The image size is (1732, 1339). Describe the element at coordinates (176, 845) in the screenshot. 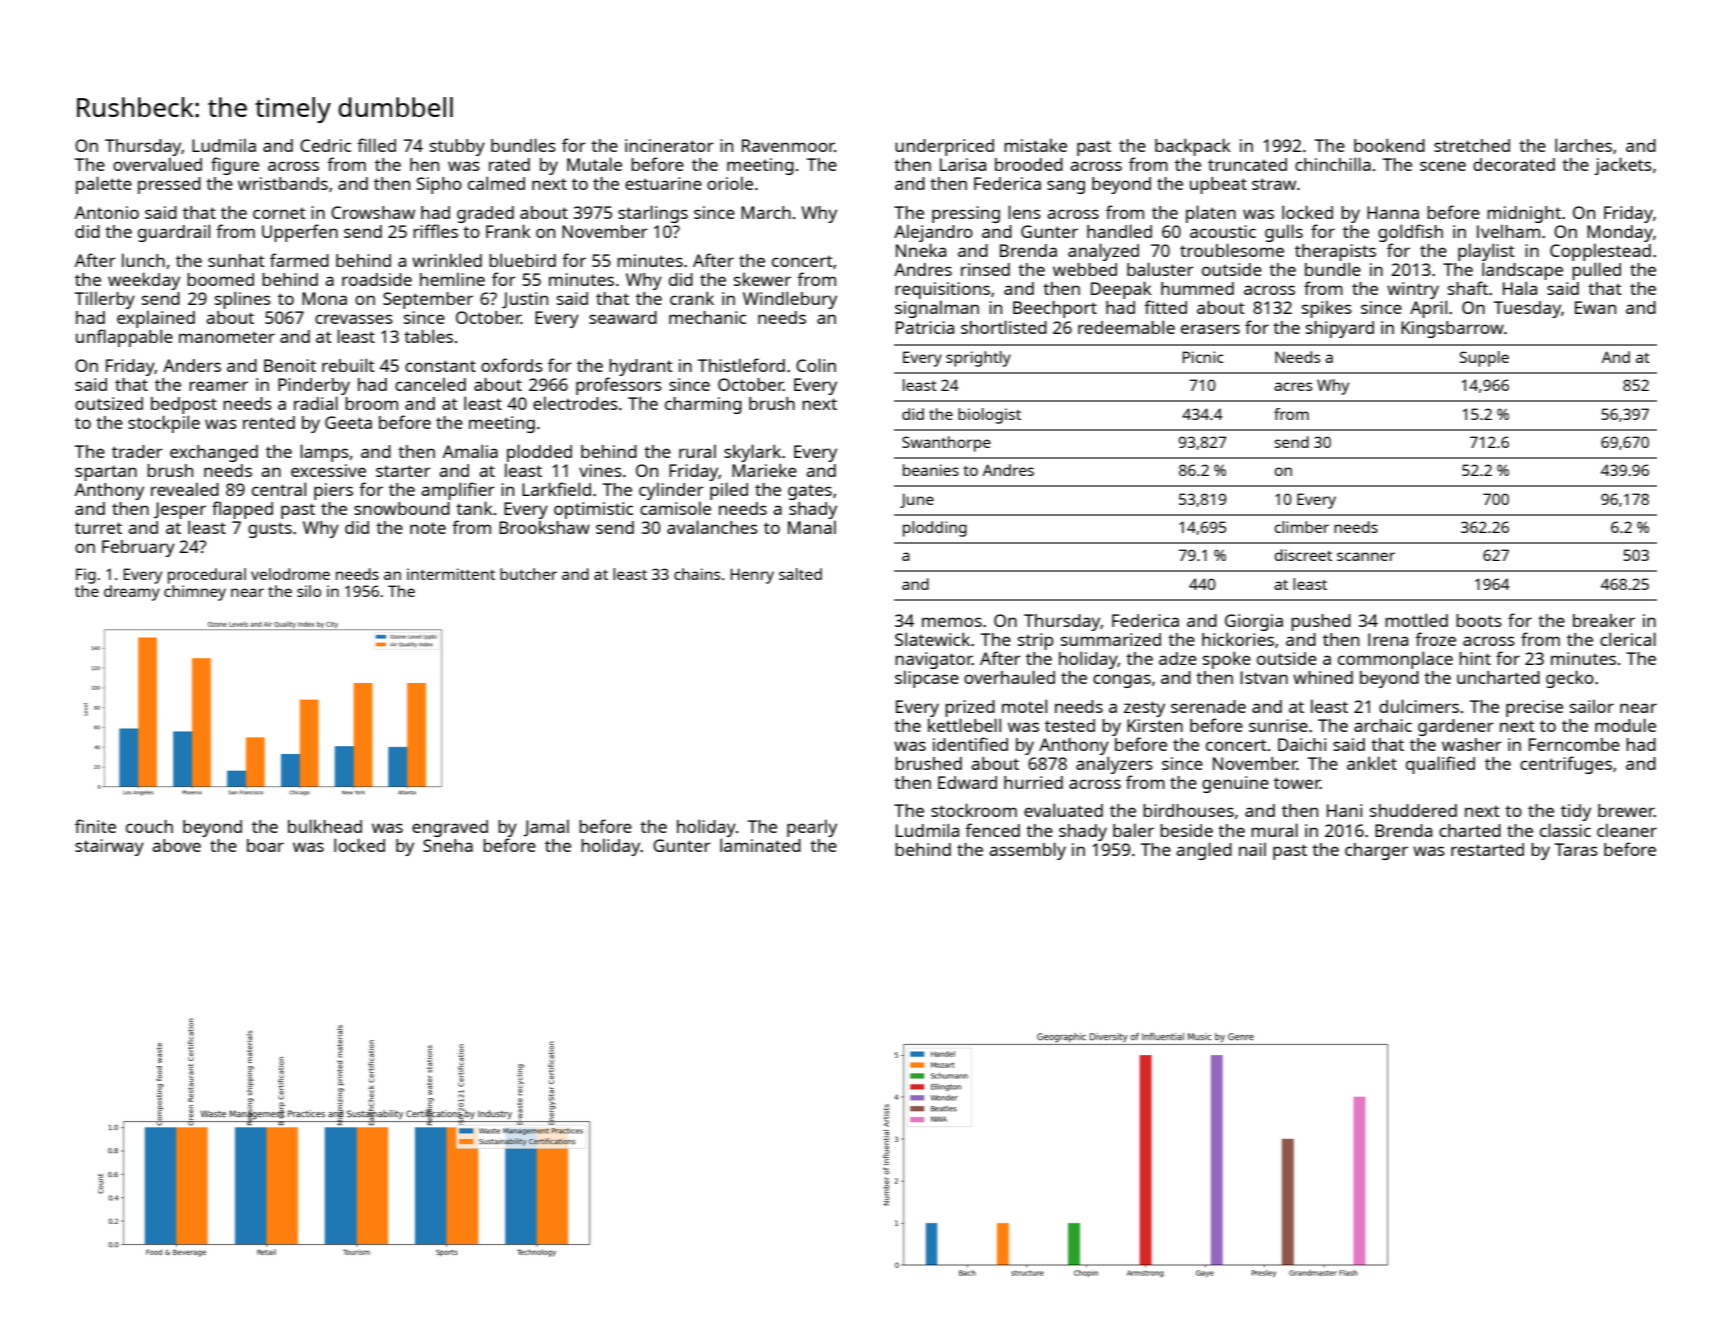

I see `above` at that location.
